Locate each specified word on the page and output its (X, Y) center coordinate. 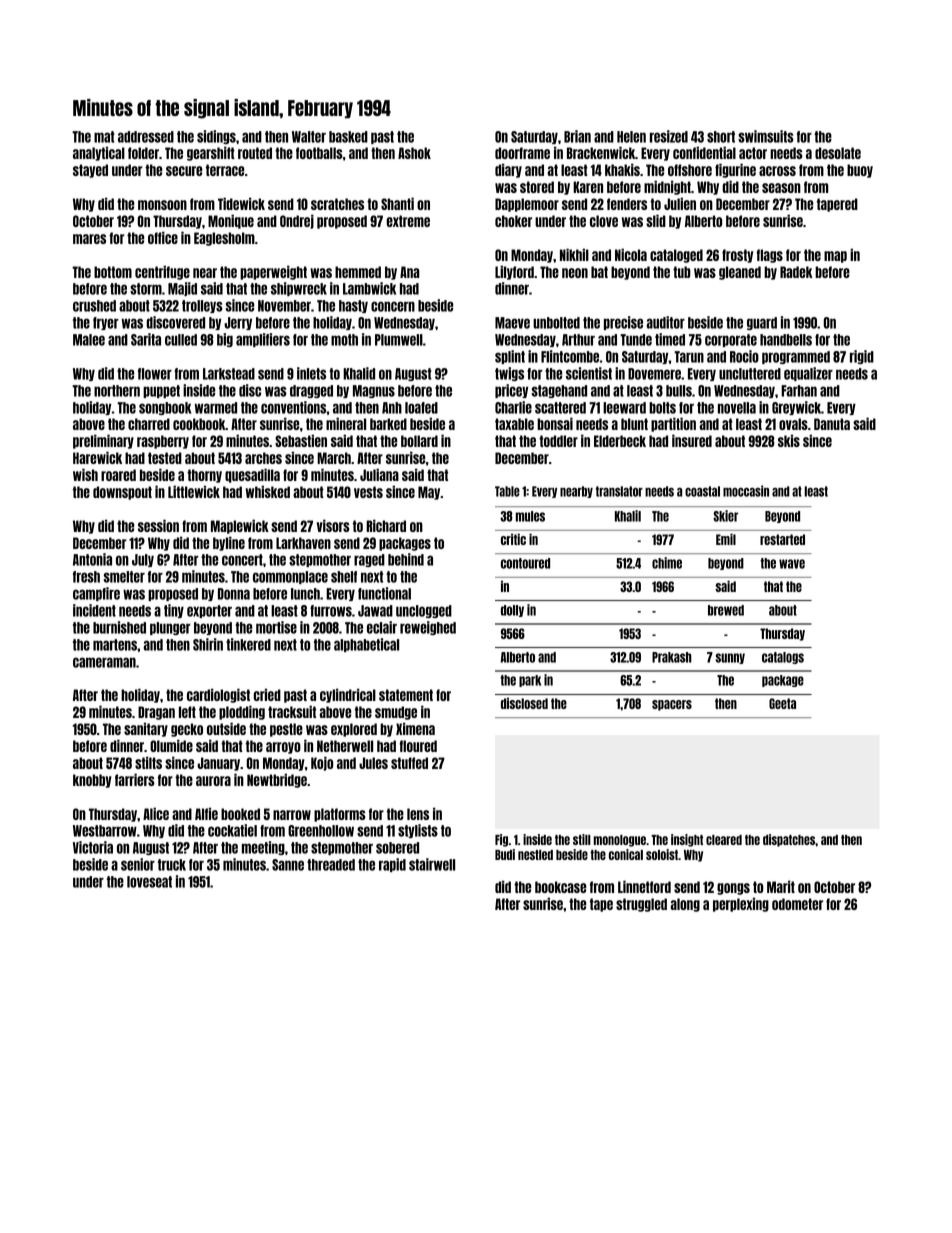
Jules (373, 763)
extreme (408, 221)
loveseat (149, 882)
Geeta (782, 703)
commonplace (290, 577)
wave (792, 564)
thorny (204, 476)
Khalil (628, 516)
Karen (588, 187)
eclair (382, 627)
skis (789, 441)
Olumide (171, 745)
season (781, 188)
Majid (182, 289)
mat (104, 137)
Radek (796, 272)
